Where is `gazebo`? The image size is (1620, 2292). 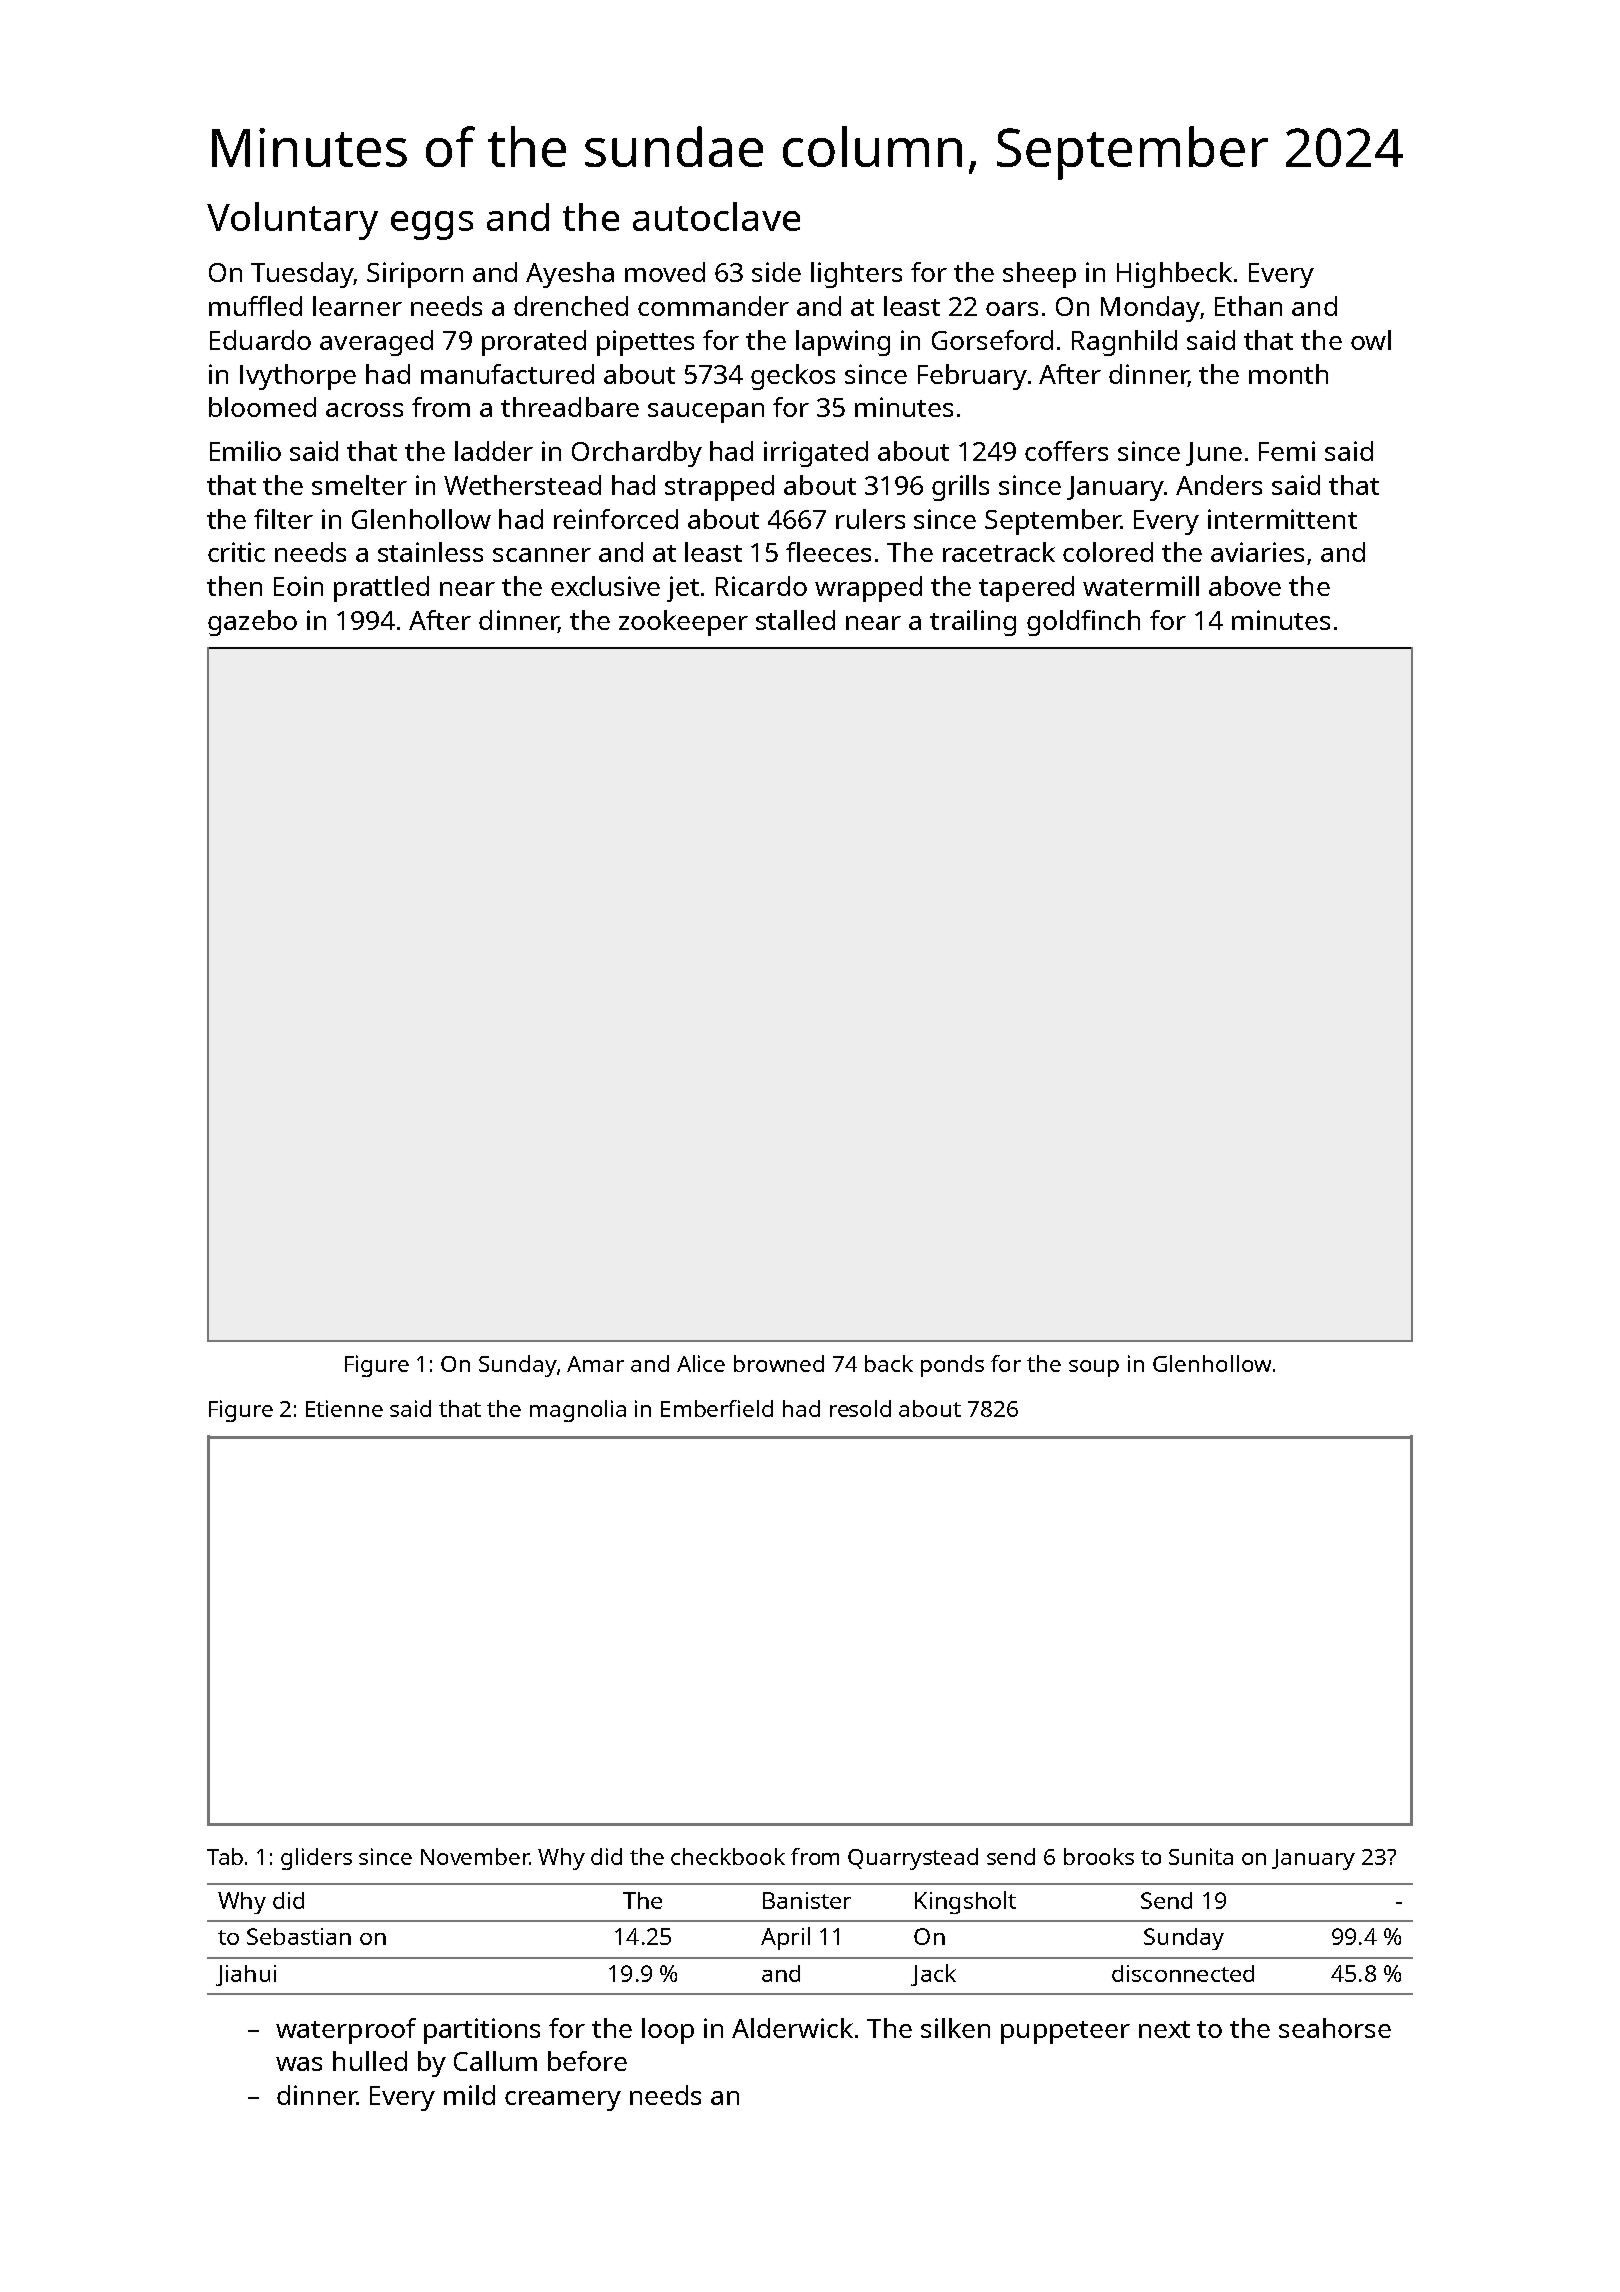
gazebo is located at coordinates (252, 623).
